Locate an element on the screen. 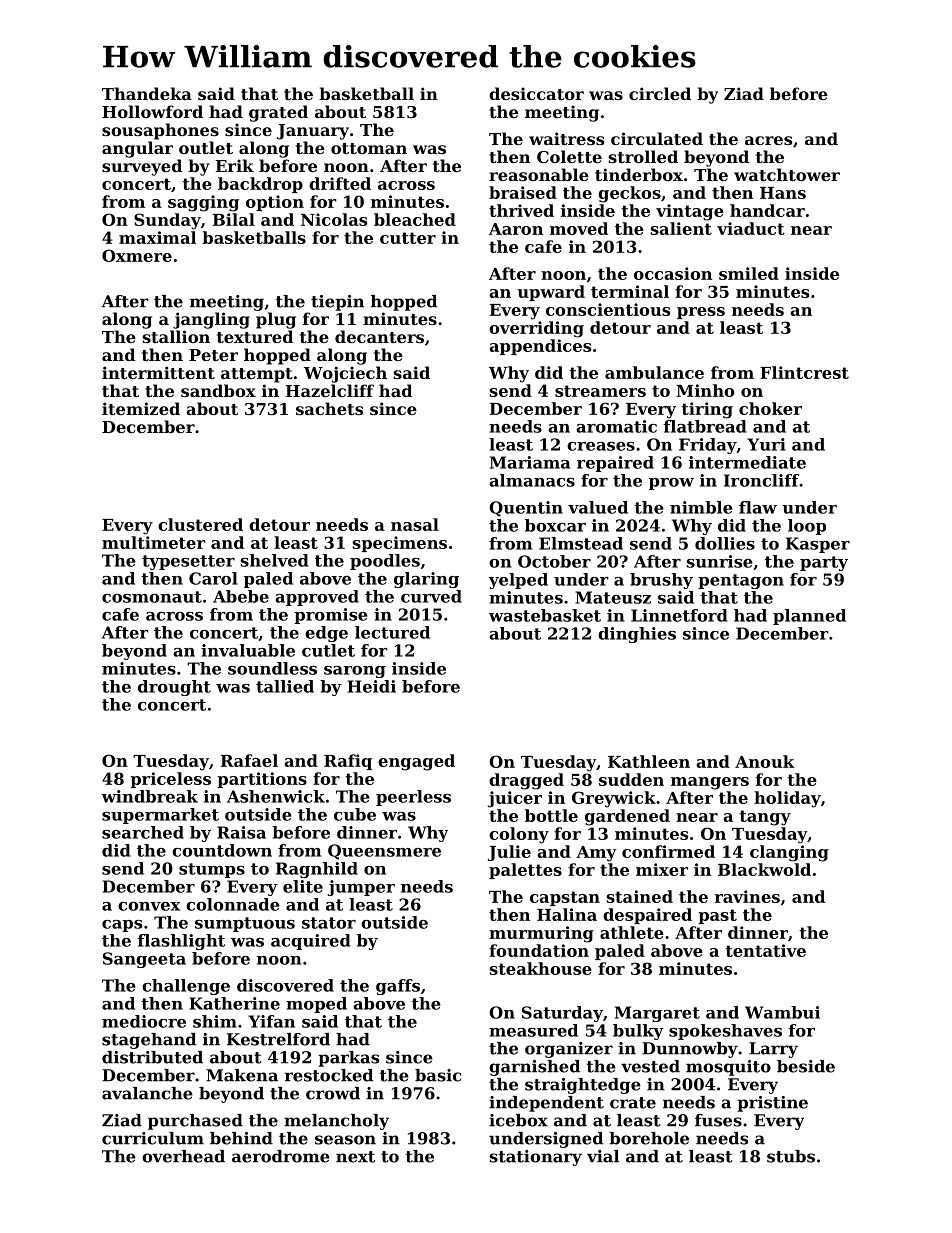  curriculum is located at coordinates (153, 1138).
